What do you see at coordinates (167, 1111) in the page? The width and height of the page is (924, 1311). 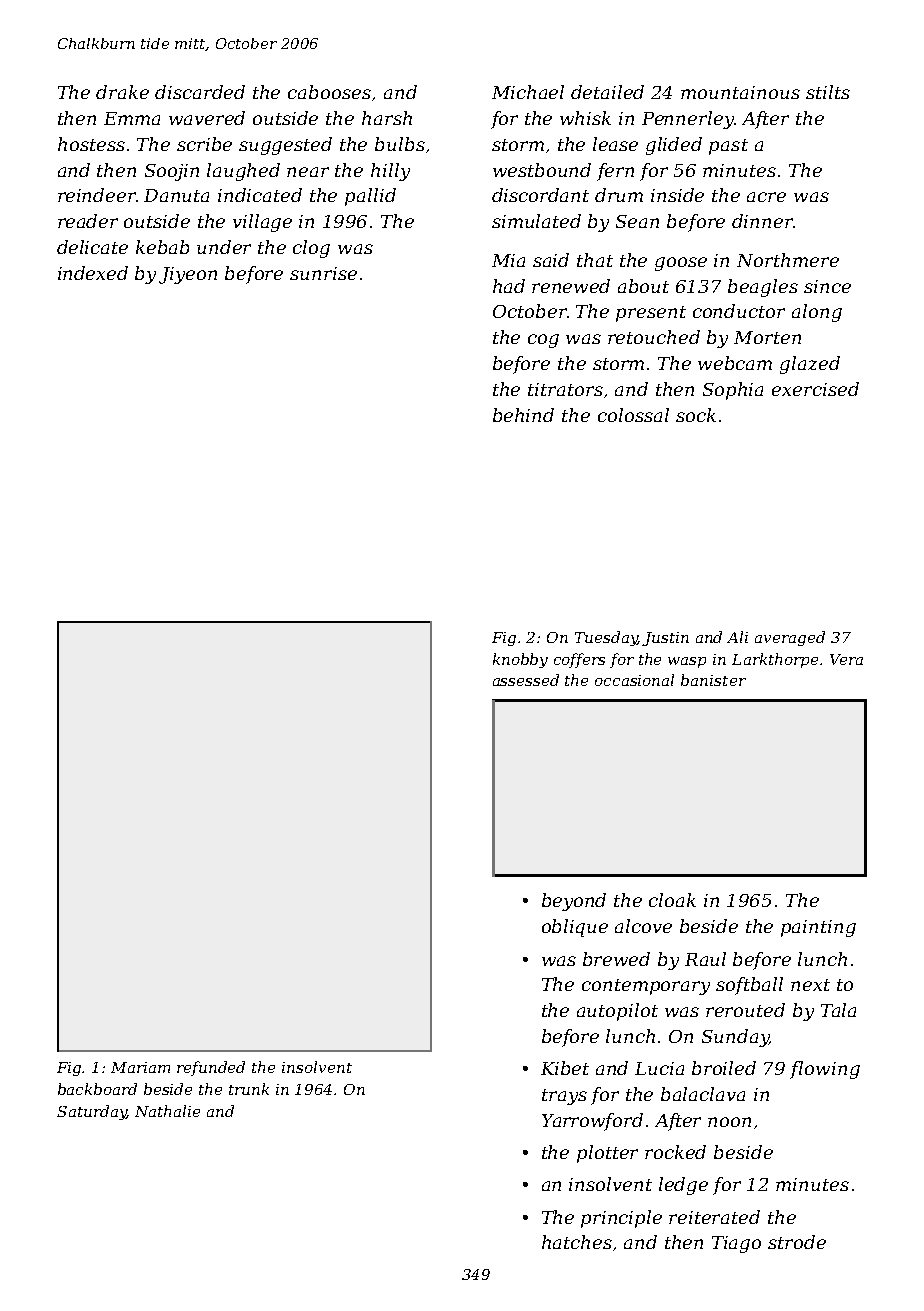 I see `Nathalie` at bounding box center [167, 1111].
